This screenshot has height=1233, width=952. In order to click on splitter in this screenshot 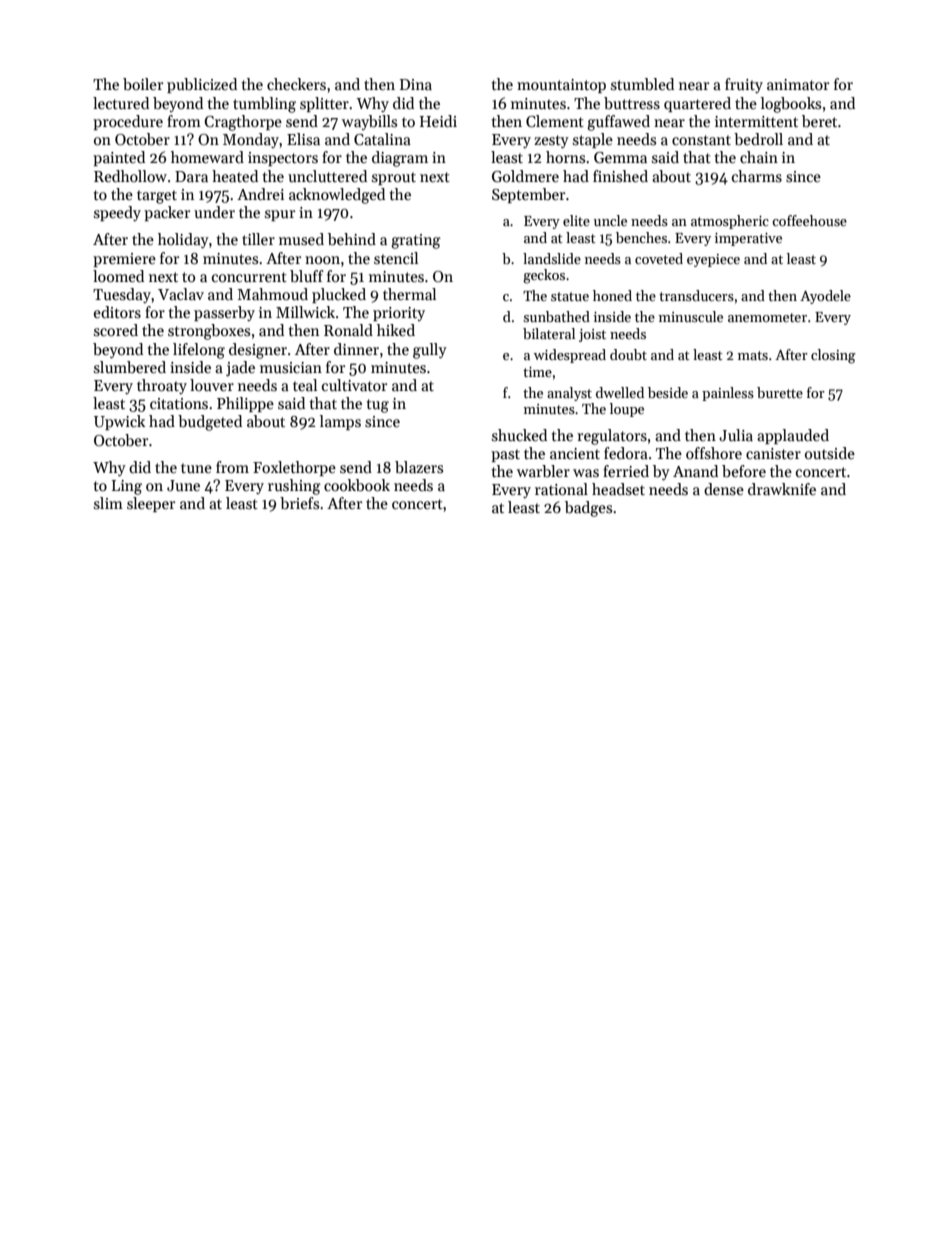, I will do `click(324, 104)`.
